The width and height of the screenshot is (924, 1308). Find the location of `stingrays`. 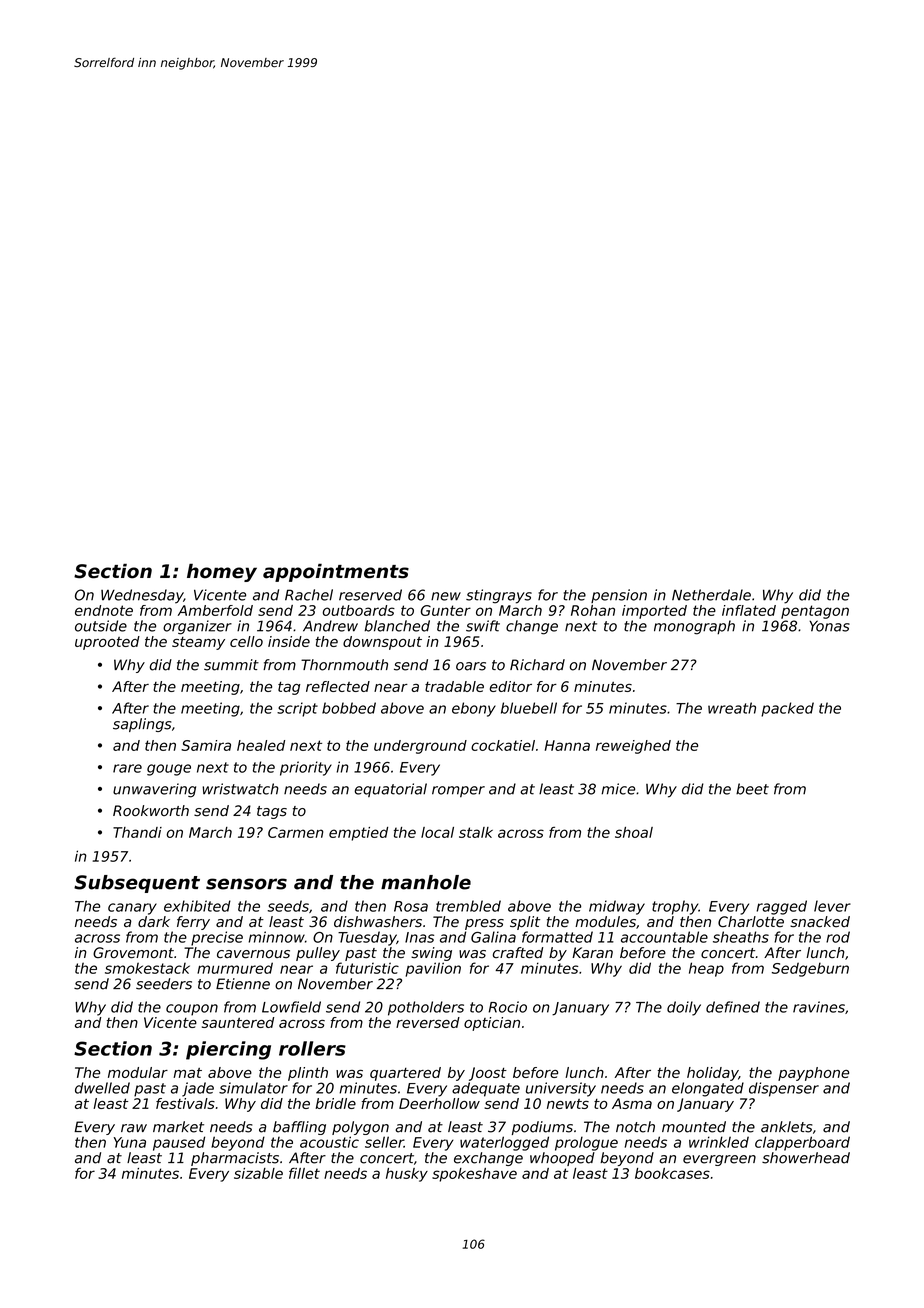

stingrays is located at coordinates (499, 596).
